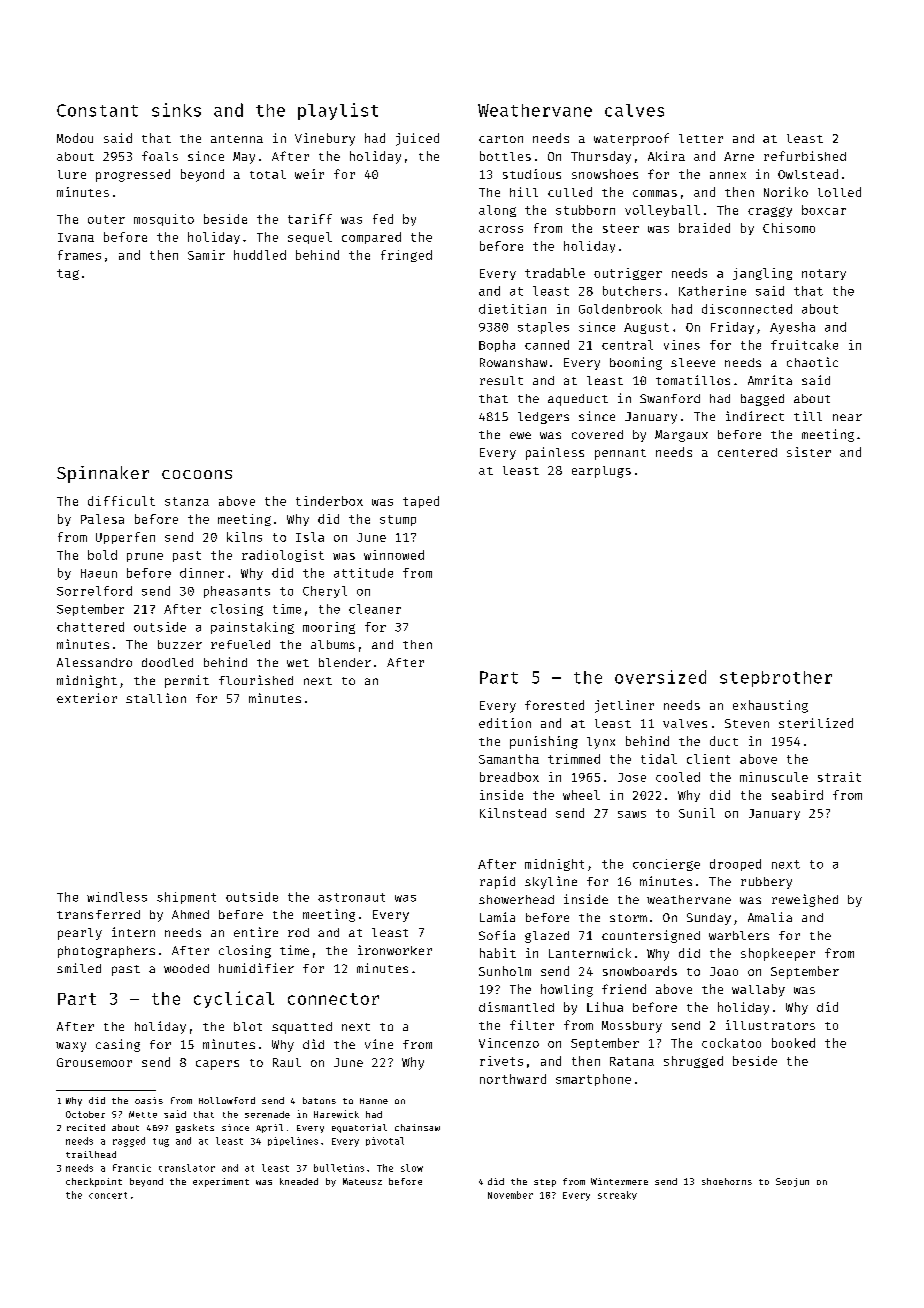 The image size is (924, 1308). Describe the element at coordinates (421, 502) in the screenshot. I see `taped` at that location.
